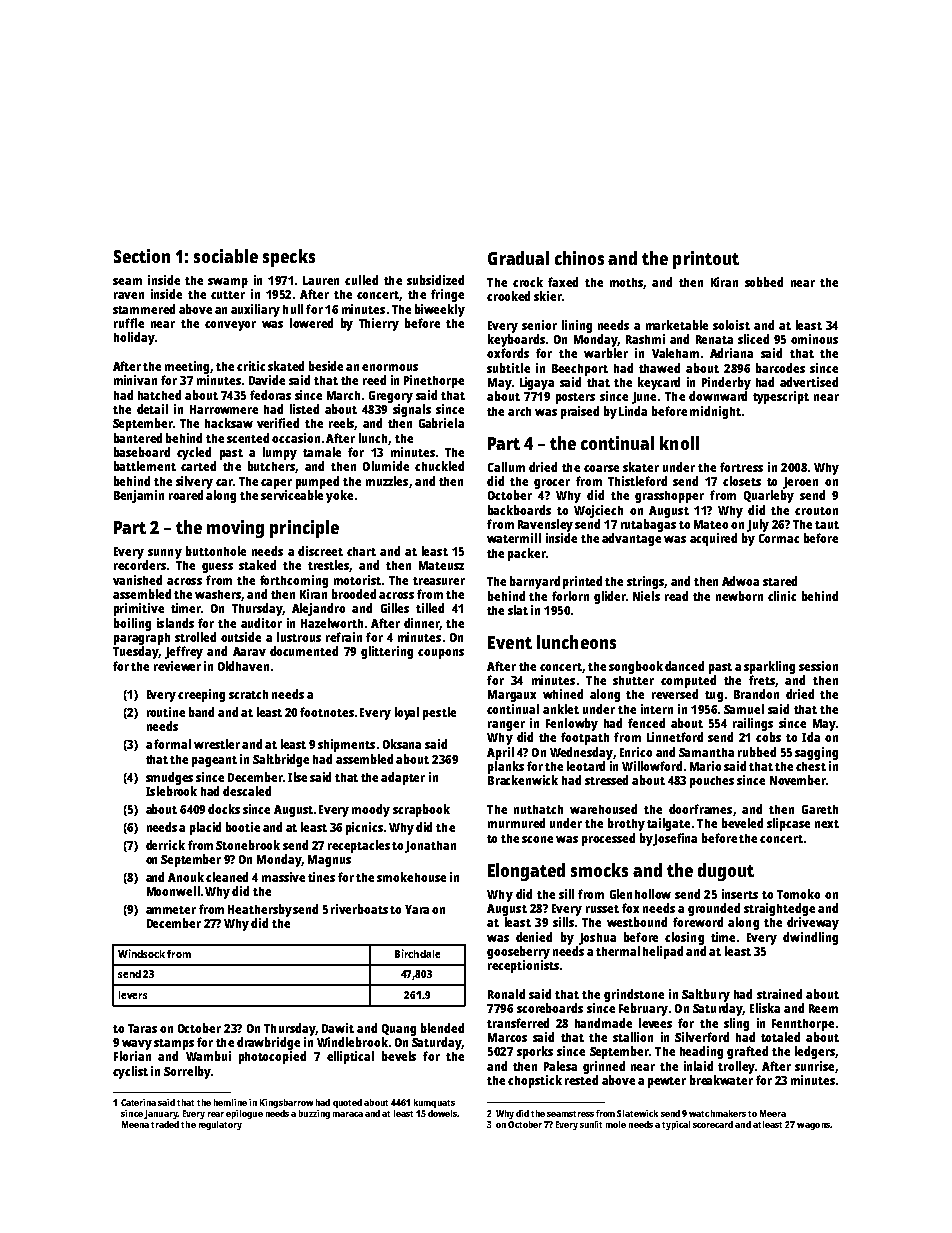 The width and height of the screenshot is (952, 1233). Describe the element at coordinates (591, 1124) in the screenshot. I see `sunlit` at that location.
